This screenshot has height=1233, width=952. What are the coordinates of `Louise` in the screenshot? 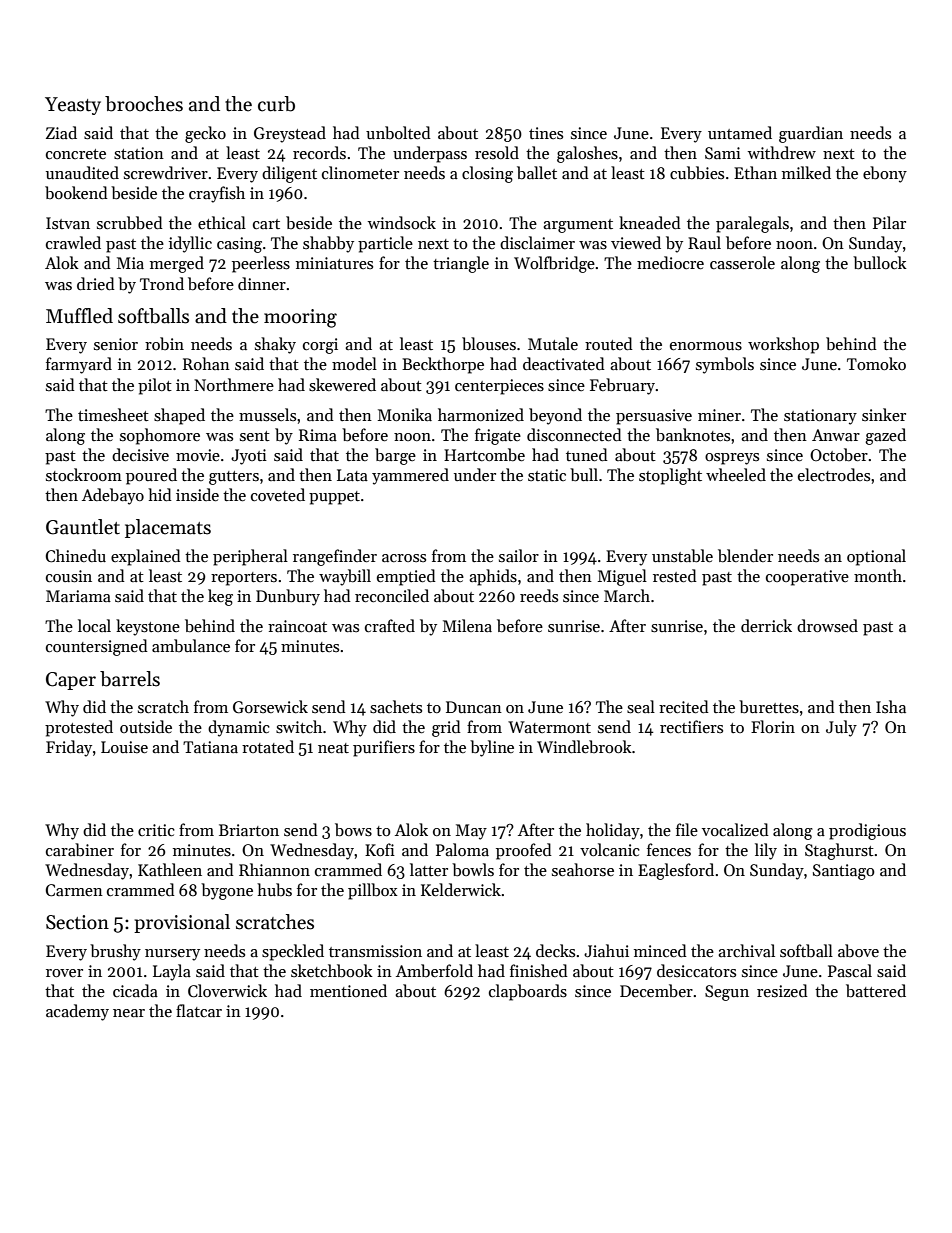 It's located at (124, 747).
